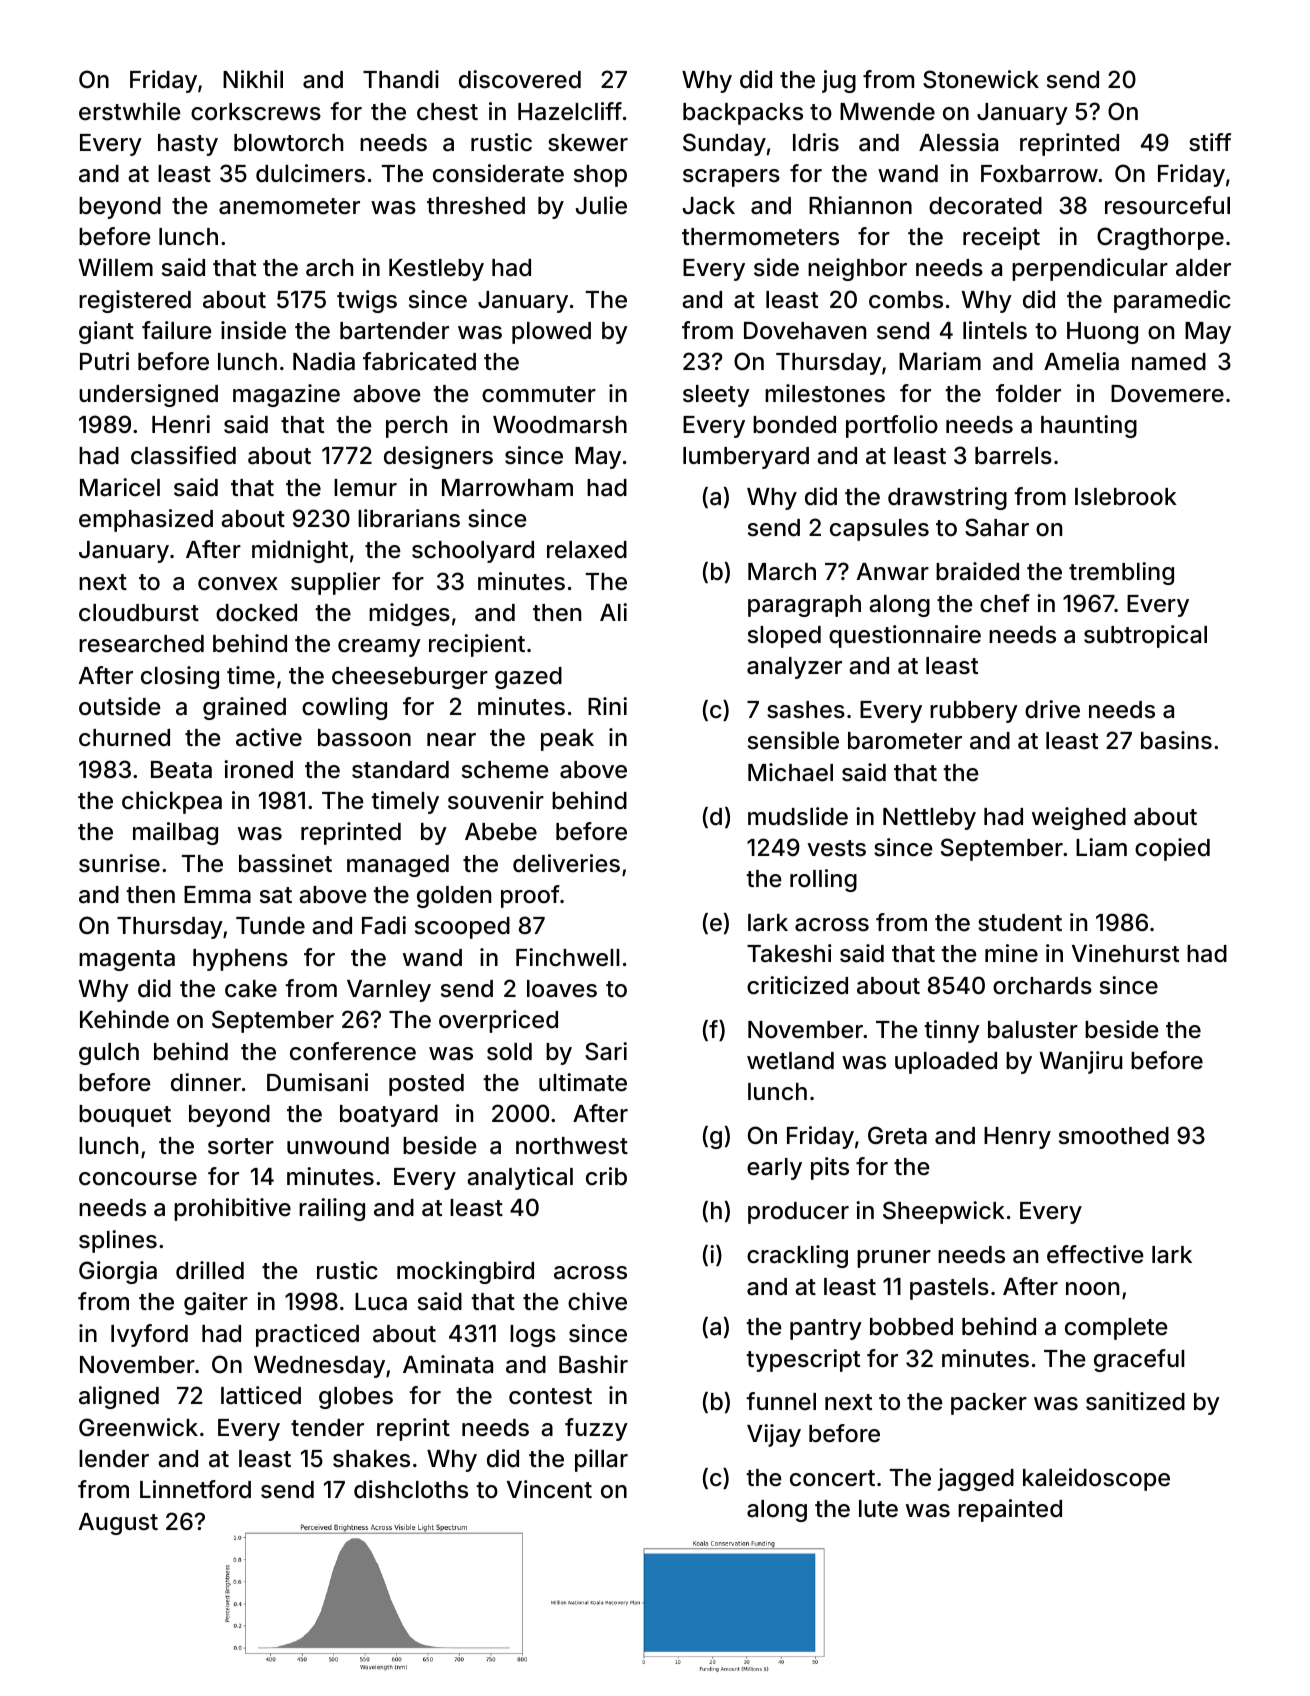 This screenshot has height=1696, width=1310. Describe the element at coordinates (562, 989) in the screenshot. I see `loaves` at that location.
